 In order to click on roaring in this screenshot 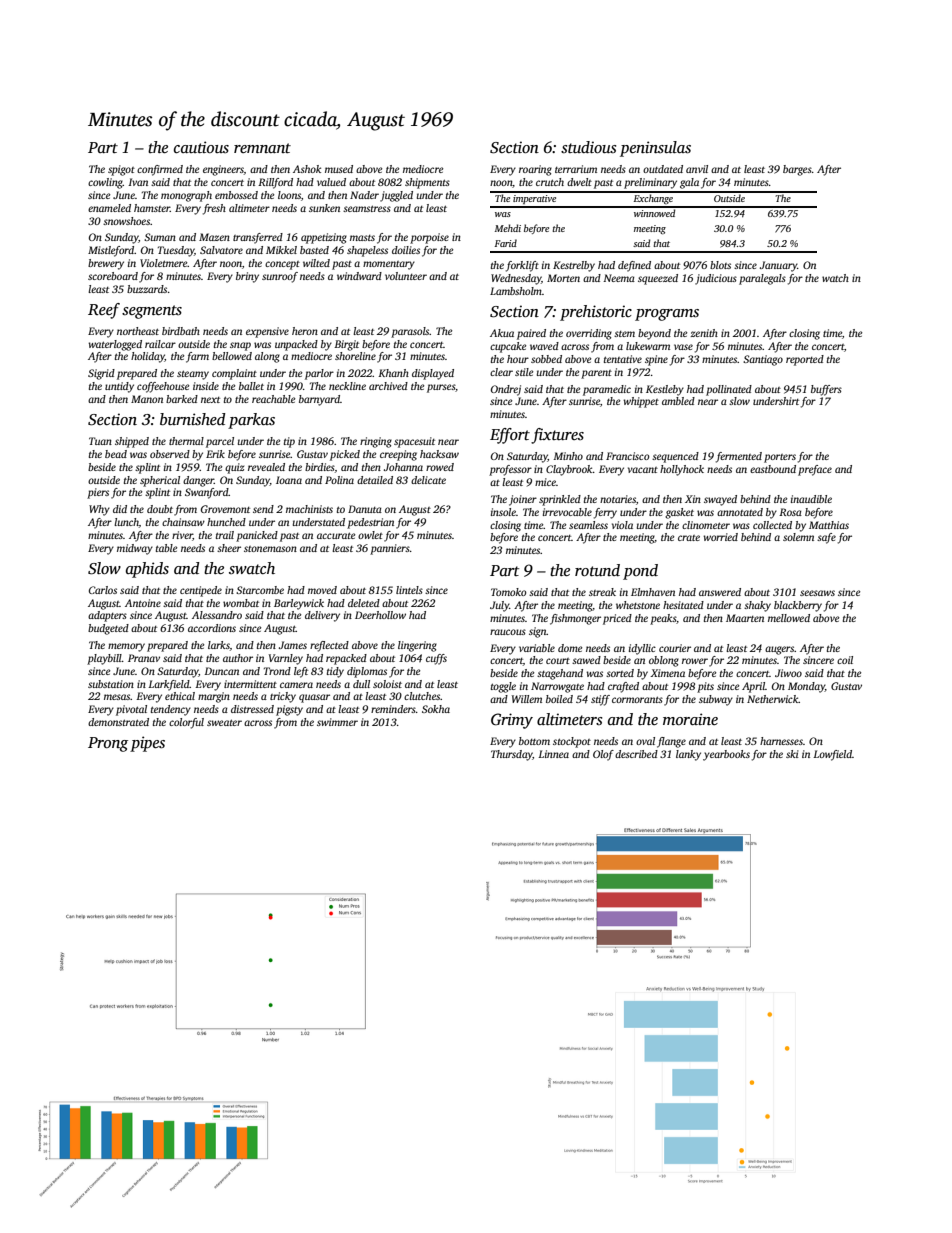, I will do `click(535, 170)`.
